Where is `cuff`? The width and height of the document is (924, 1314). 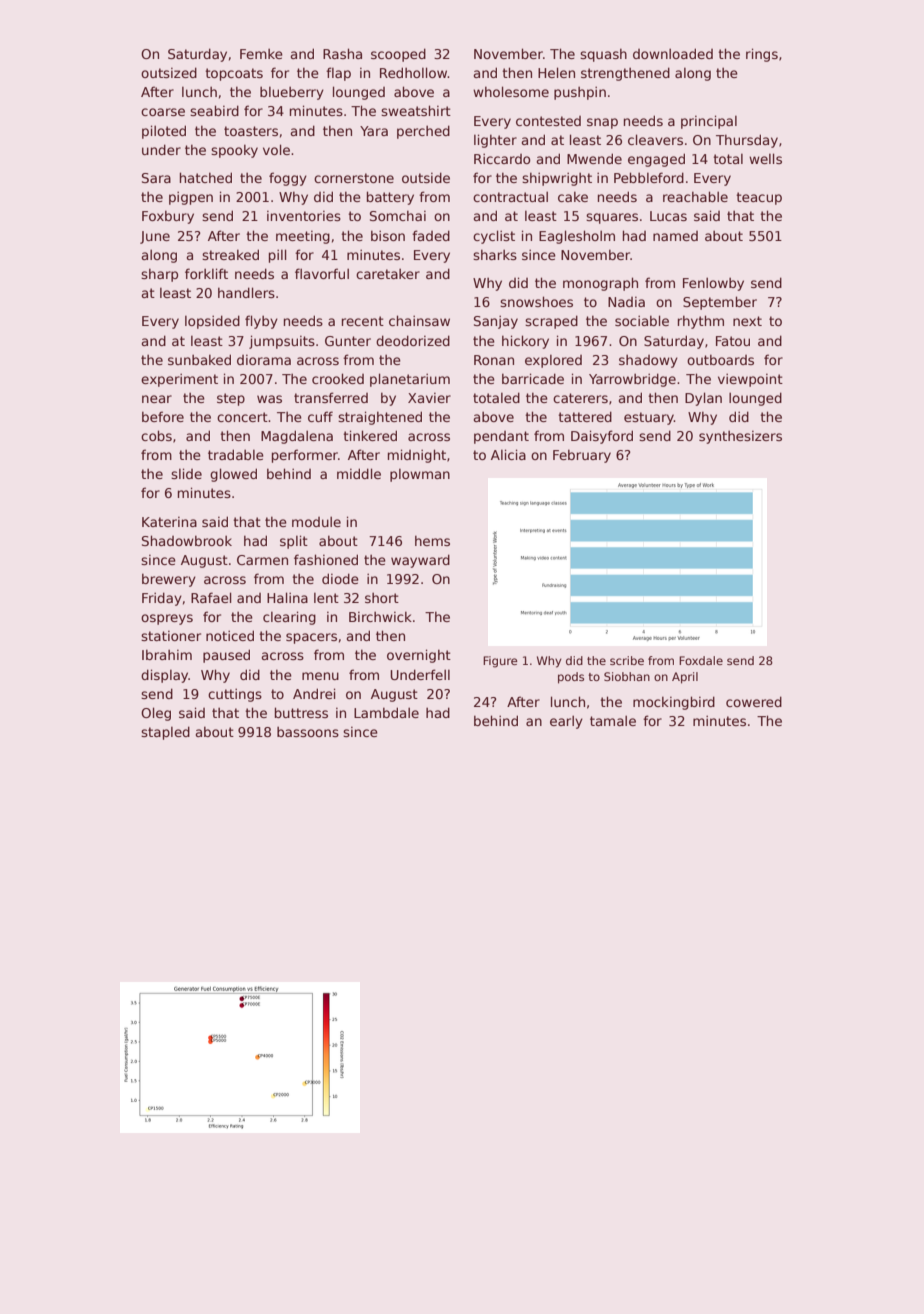
cuff is located at coordinates (320, 416).
